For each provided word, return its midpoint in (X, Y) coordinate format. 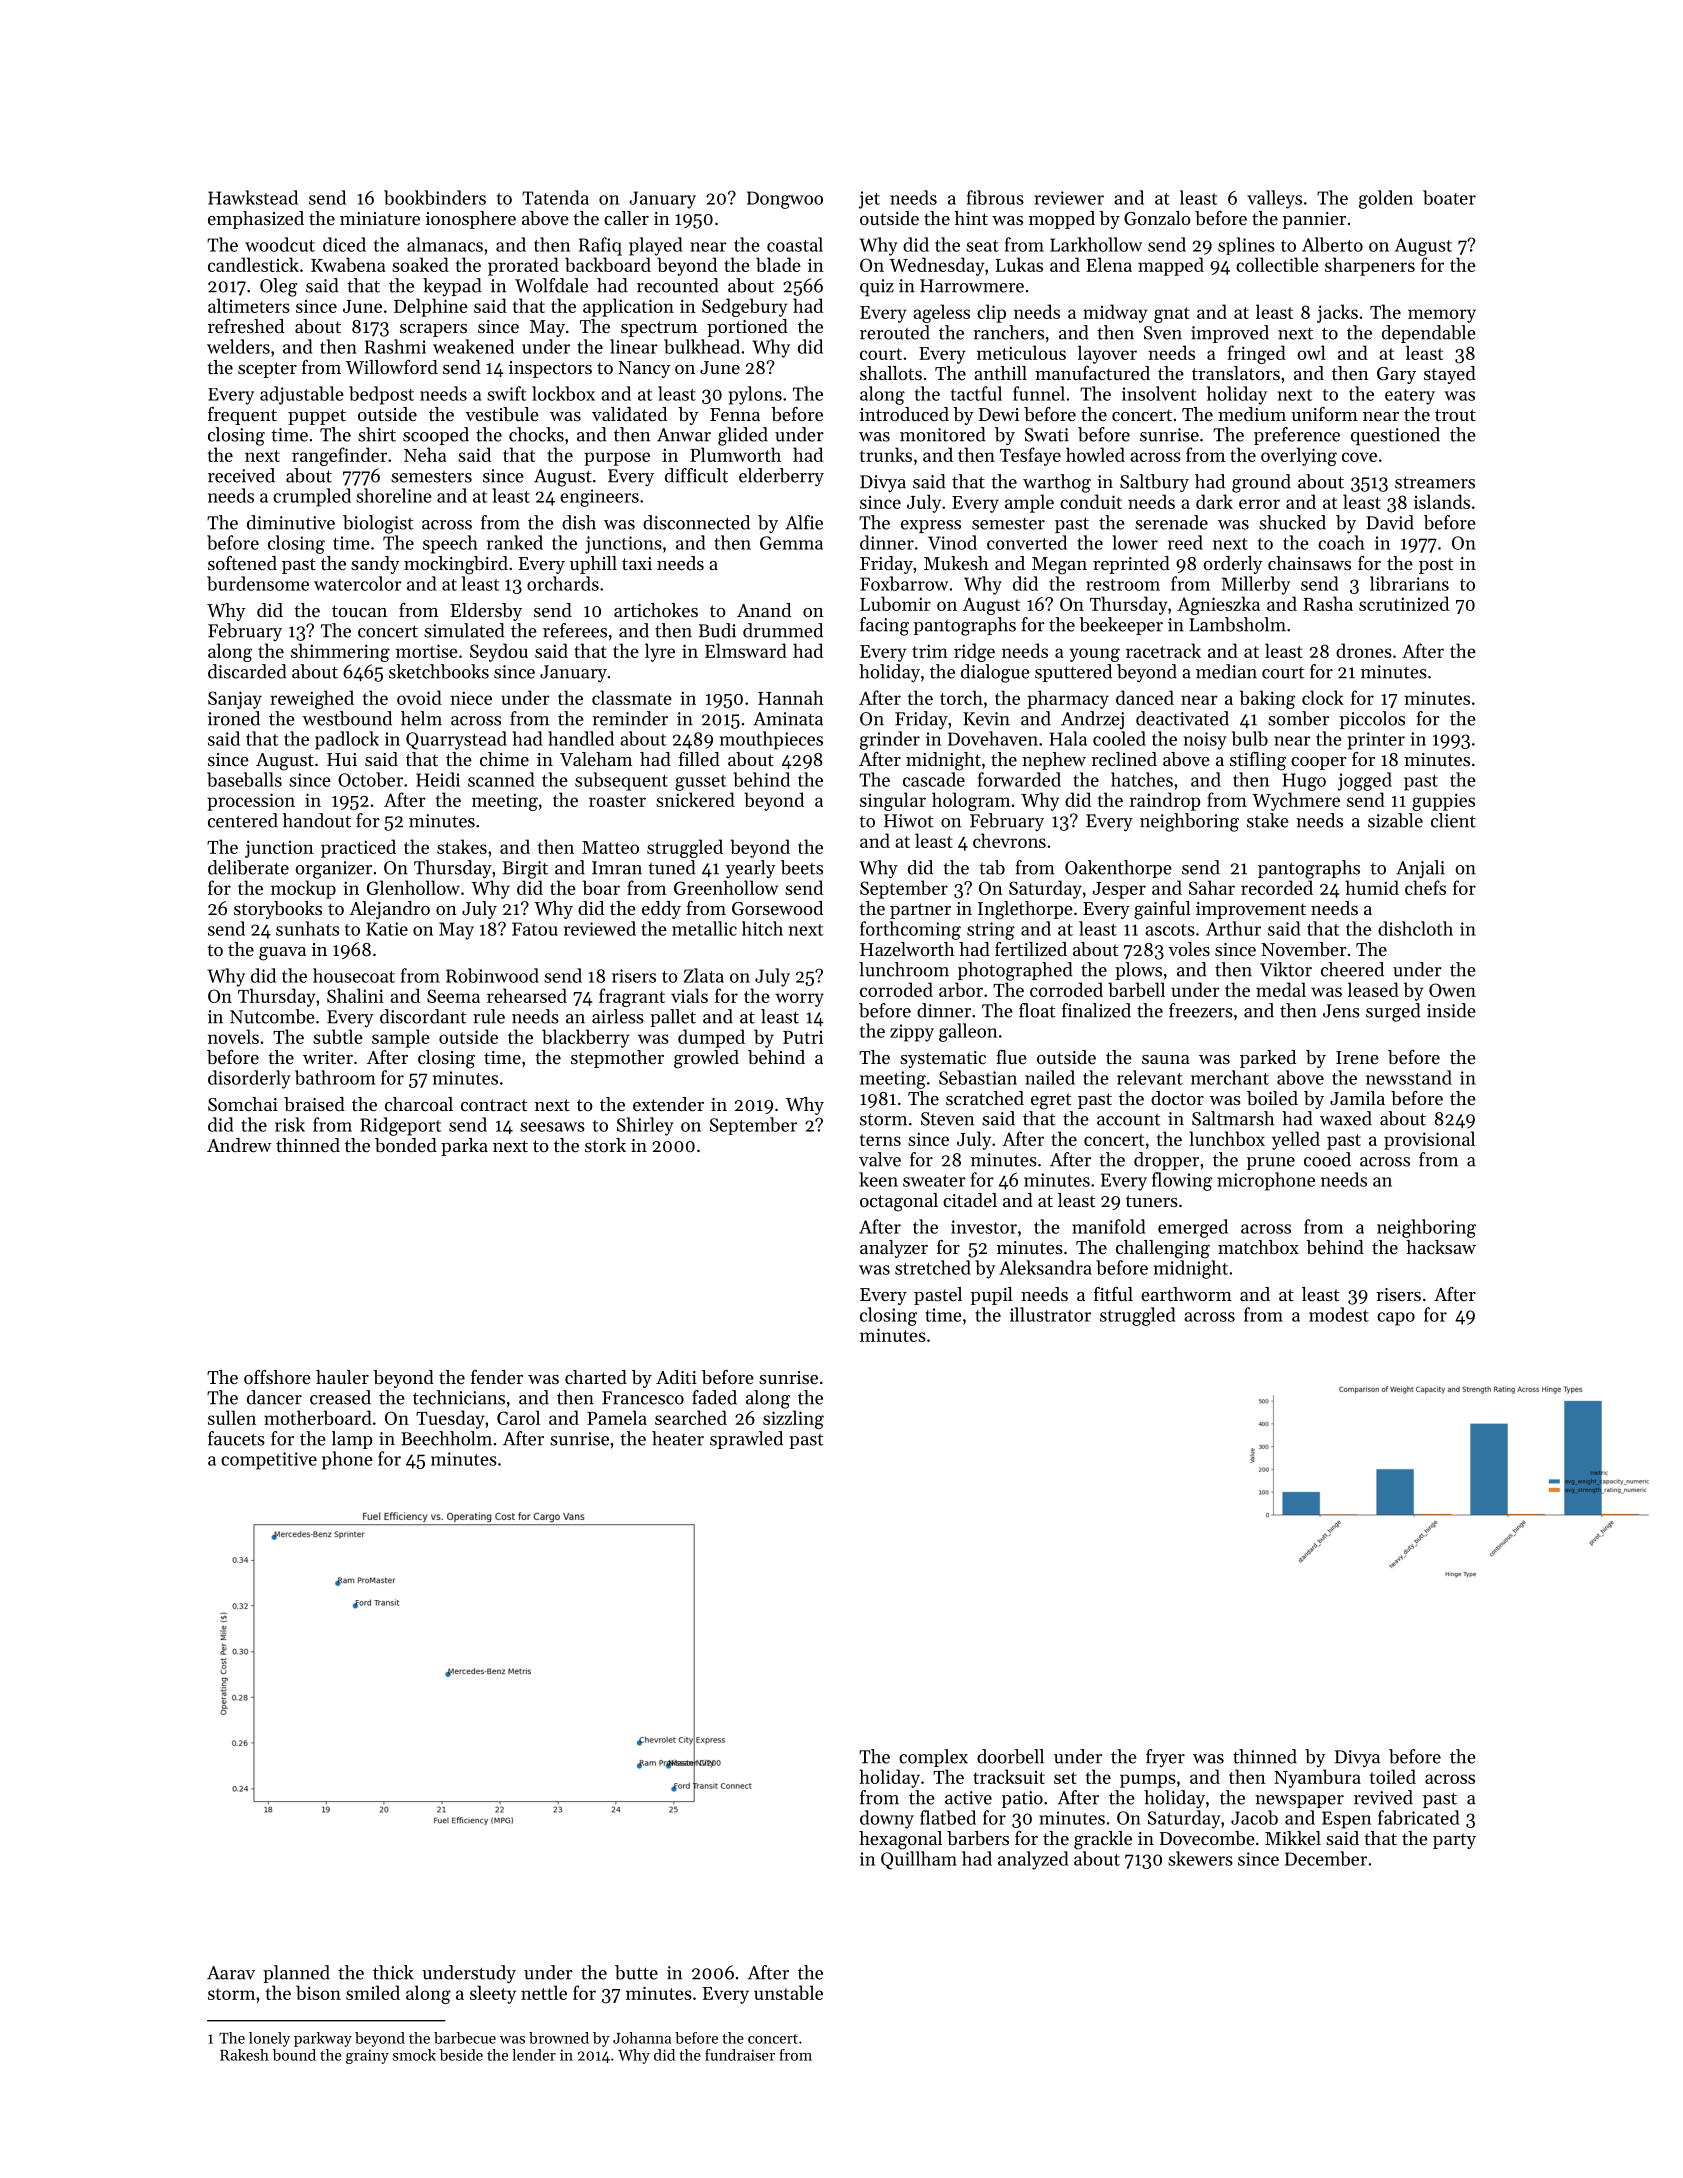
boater (1449, 197)
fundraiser (740, 2055)
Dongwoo (785, 200)
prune (1271, 1163)
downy (887, 1819)
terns (880, 1140)
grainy (367, 2056)
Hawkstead (253, 197)
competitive (269, 1461)
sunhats (307, 928)
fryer (1165, 1758)
